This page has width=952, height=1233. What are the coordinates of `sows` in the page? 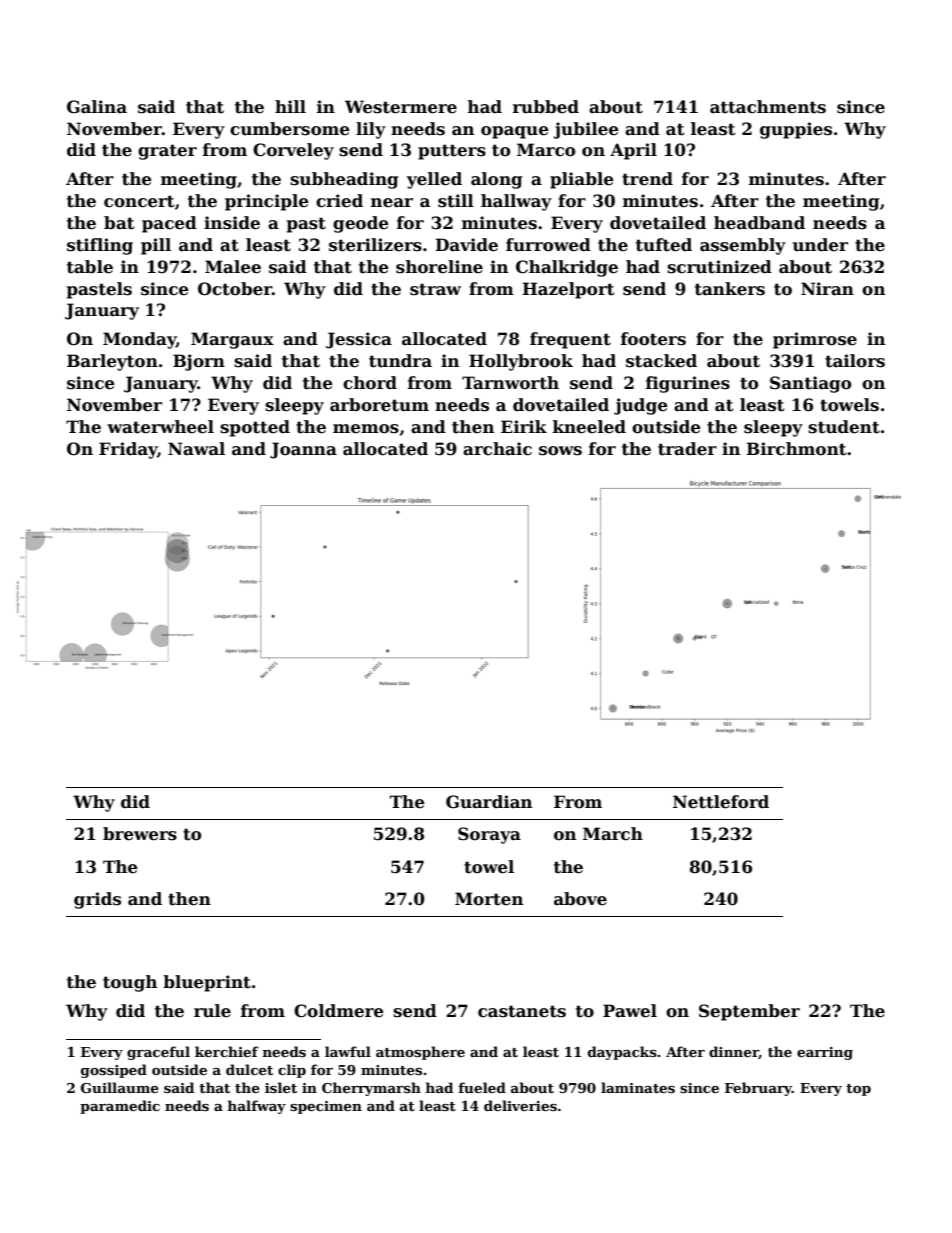 It's located at (560, 451).
